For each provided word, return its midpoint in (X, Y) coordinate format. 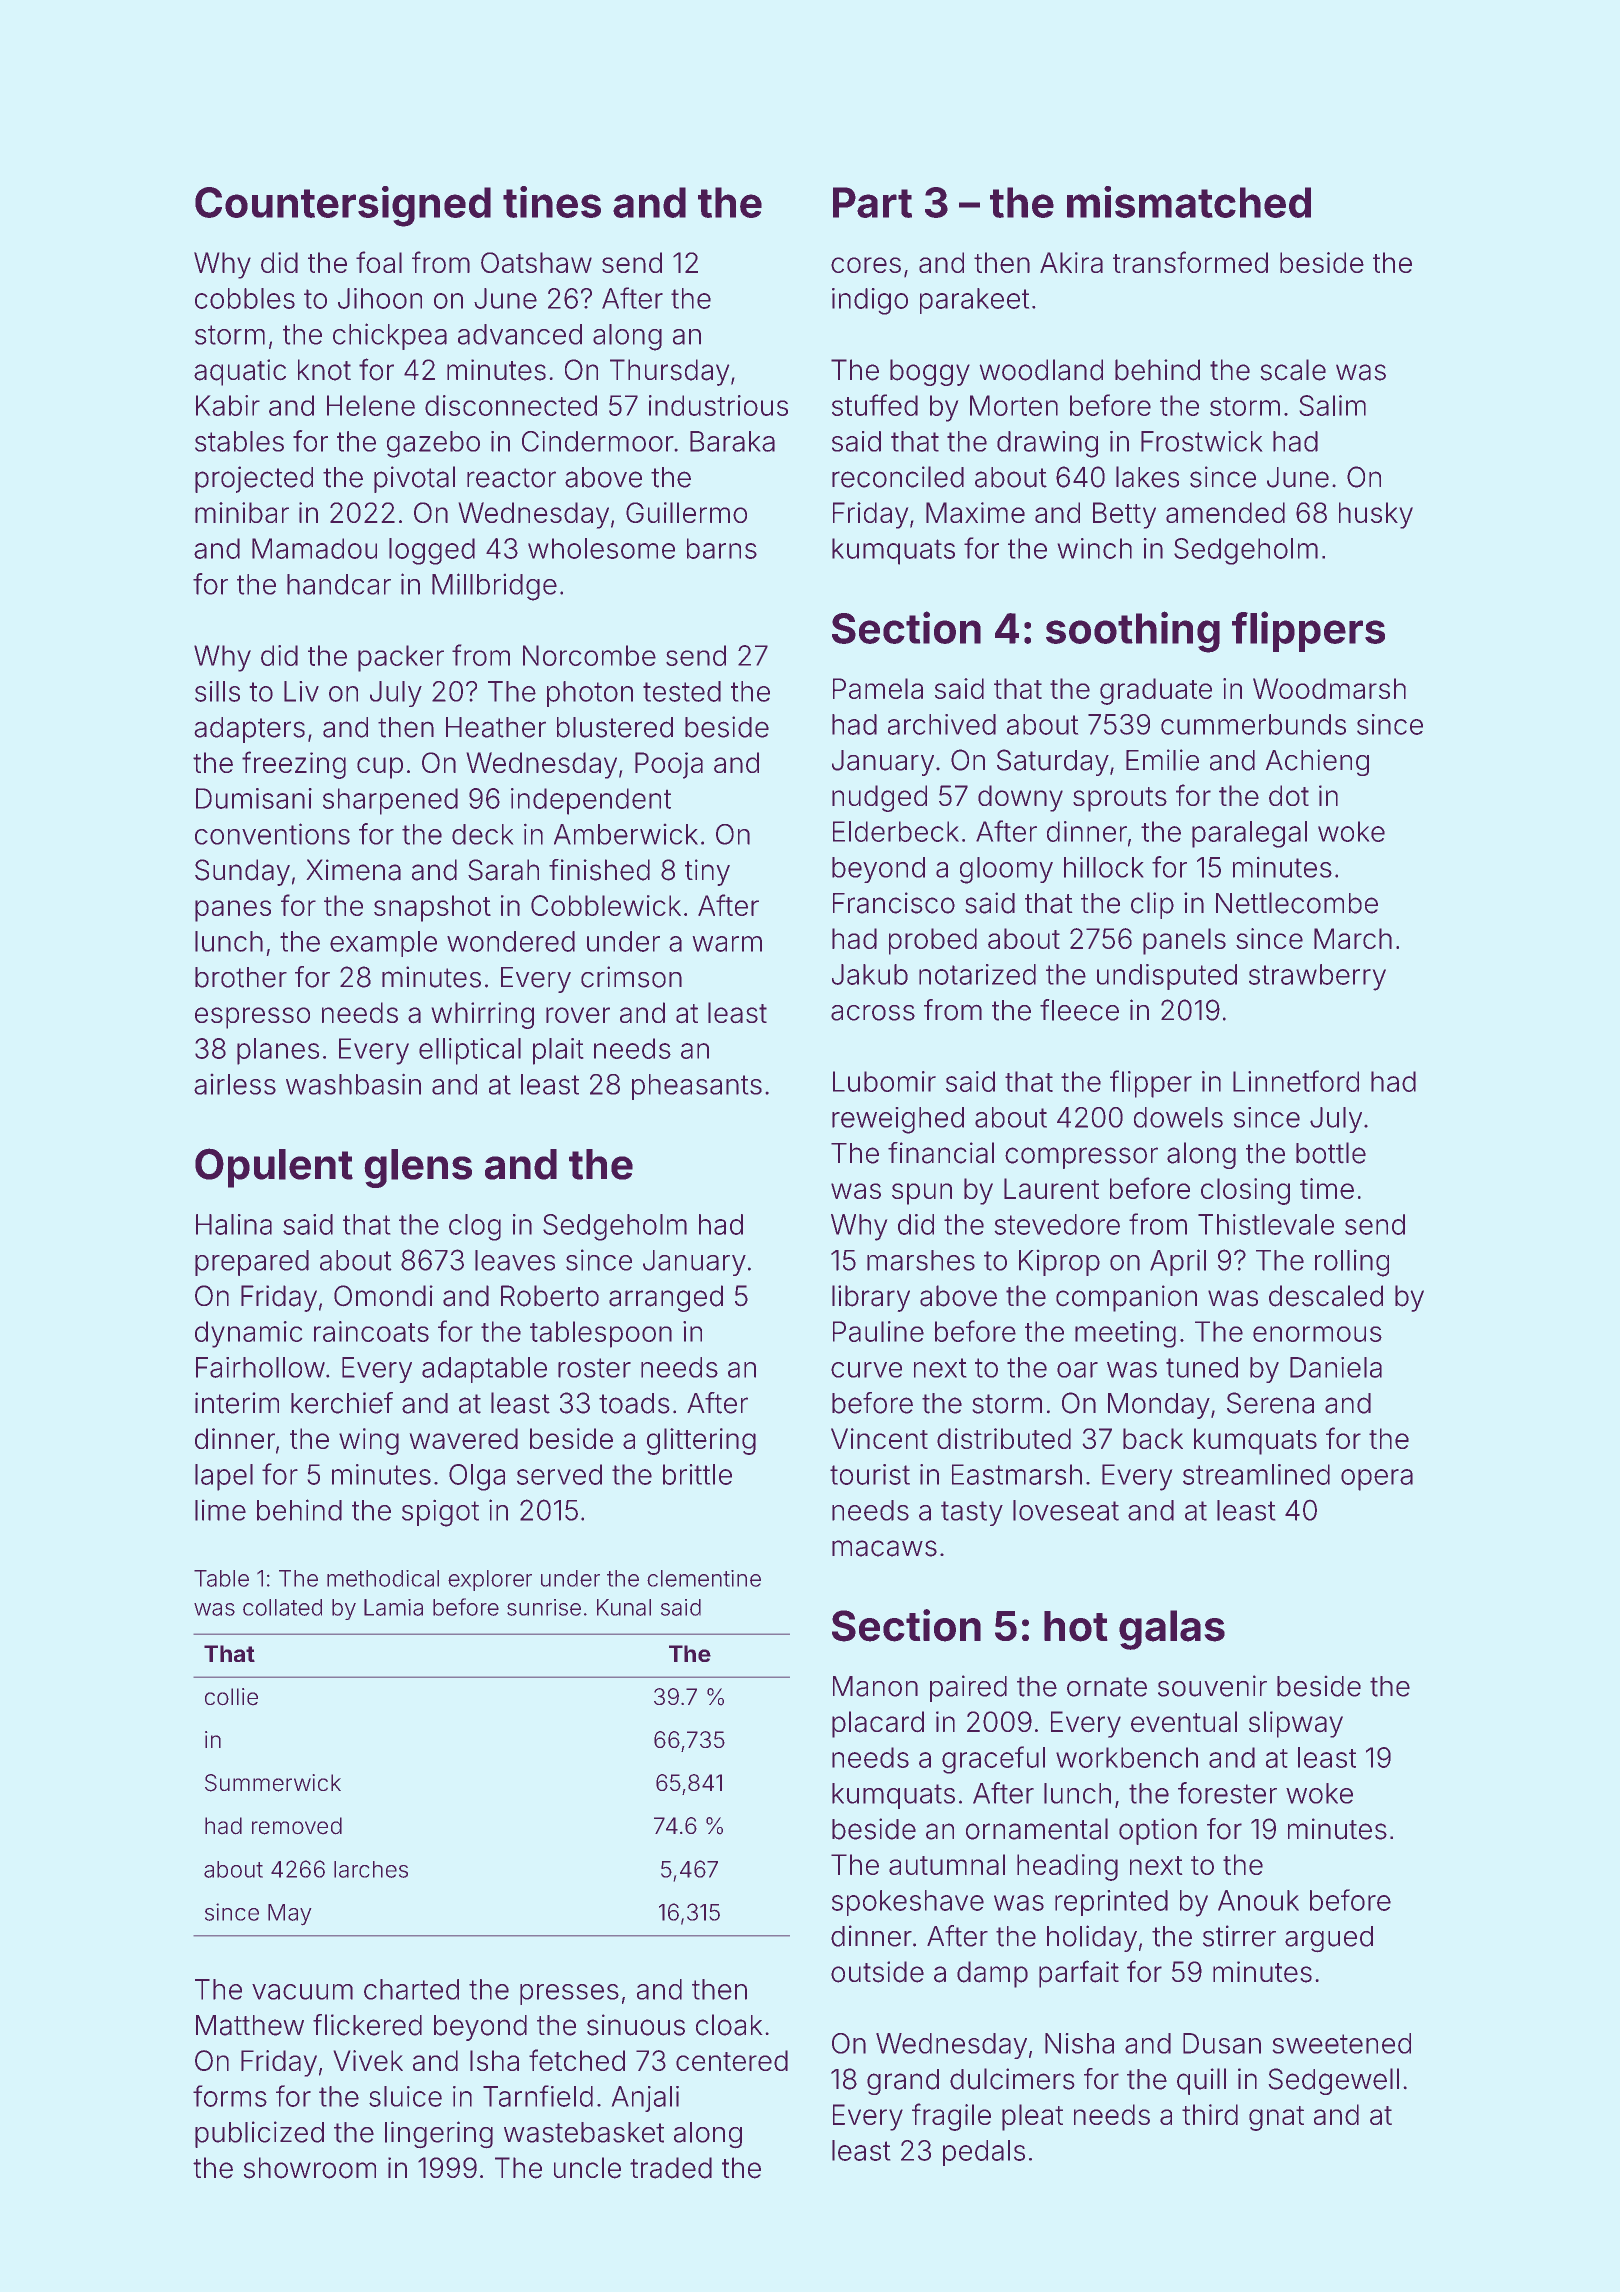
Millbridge (494, 587)
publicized (259, 2134)
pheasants (697, 1087)
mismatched (1189, 202)
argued (1329, 1939)
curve (866, 1370)
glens (418, 1168)
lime (220, 1510)
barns (722, 548)
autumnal (947, 1864)
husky (1376, 515)
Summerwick (273, 1783)
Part (872, 202)
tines (552, 202)
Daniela (1336, 1367)
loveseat (1066, 1510)
